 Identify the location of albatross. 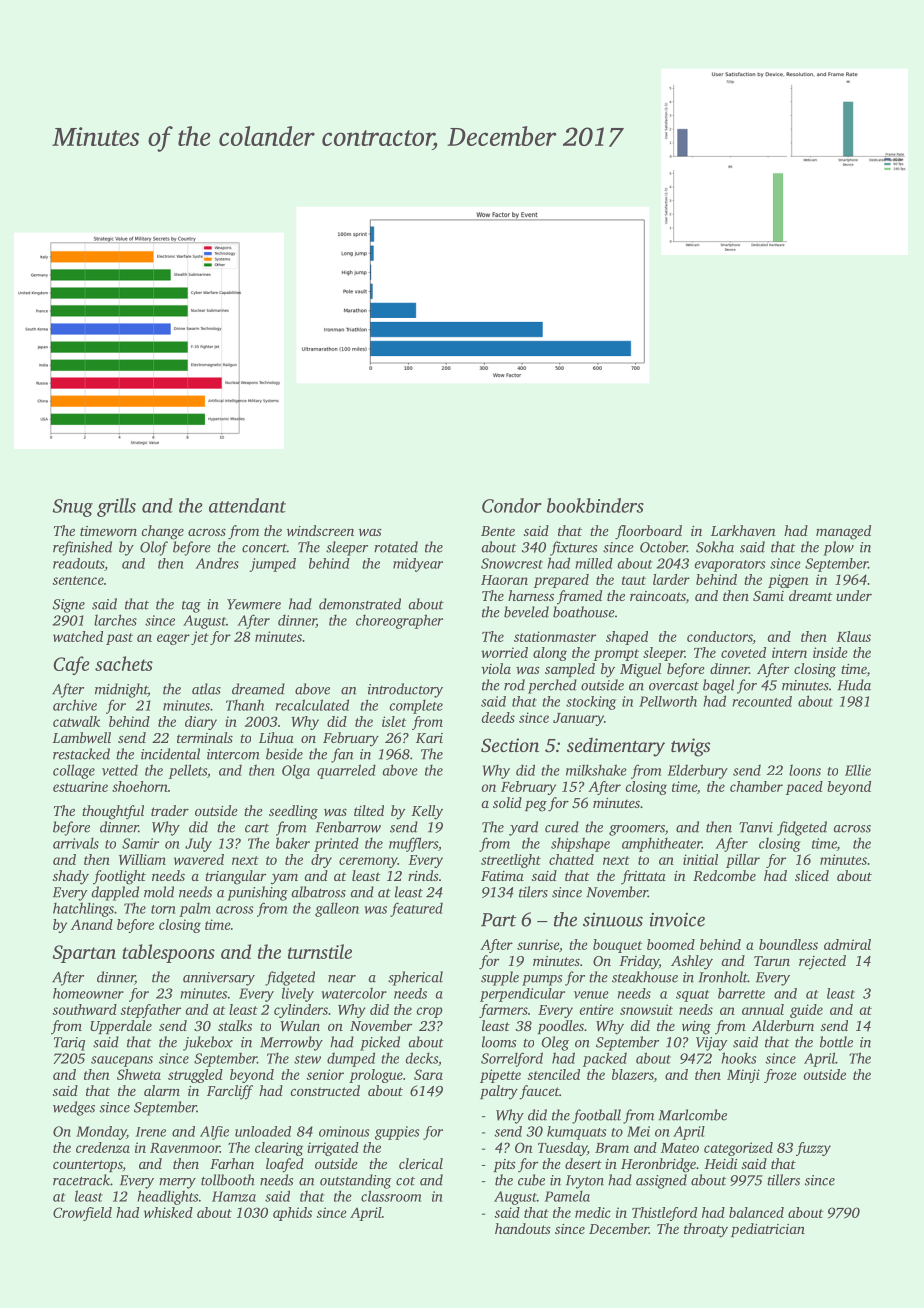
(318, 892).
